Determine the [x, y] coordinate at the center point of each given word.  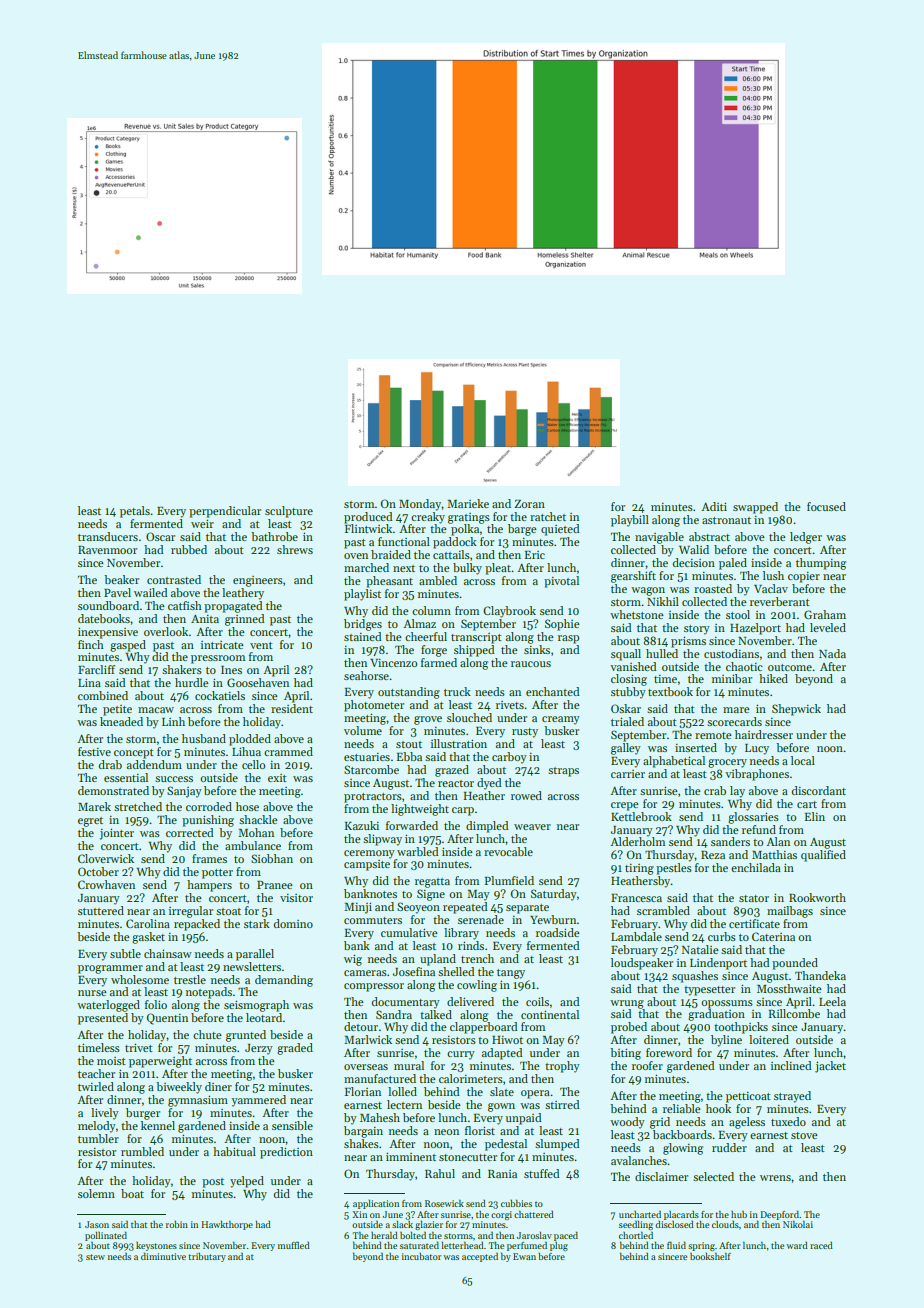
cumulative [409, 932]
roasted [713, 588]
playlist [362, 595]
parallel [255, 955]
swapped [755, 508]
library [461, 934]
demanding [284, 981]
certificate [754, 923]
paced [566, 1236]
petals [135, 512]
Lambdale [636, 936]
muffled [294, 1245]
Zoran [529, 504]
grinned [244, 620]
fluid [676, 1245]
